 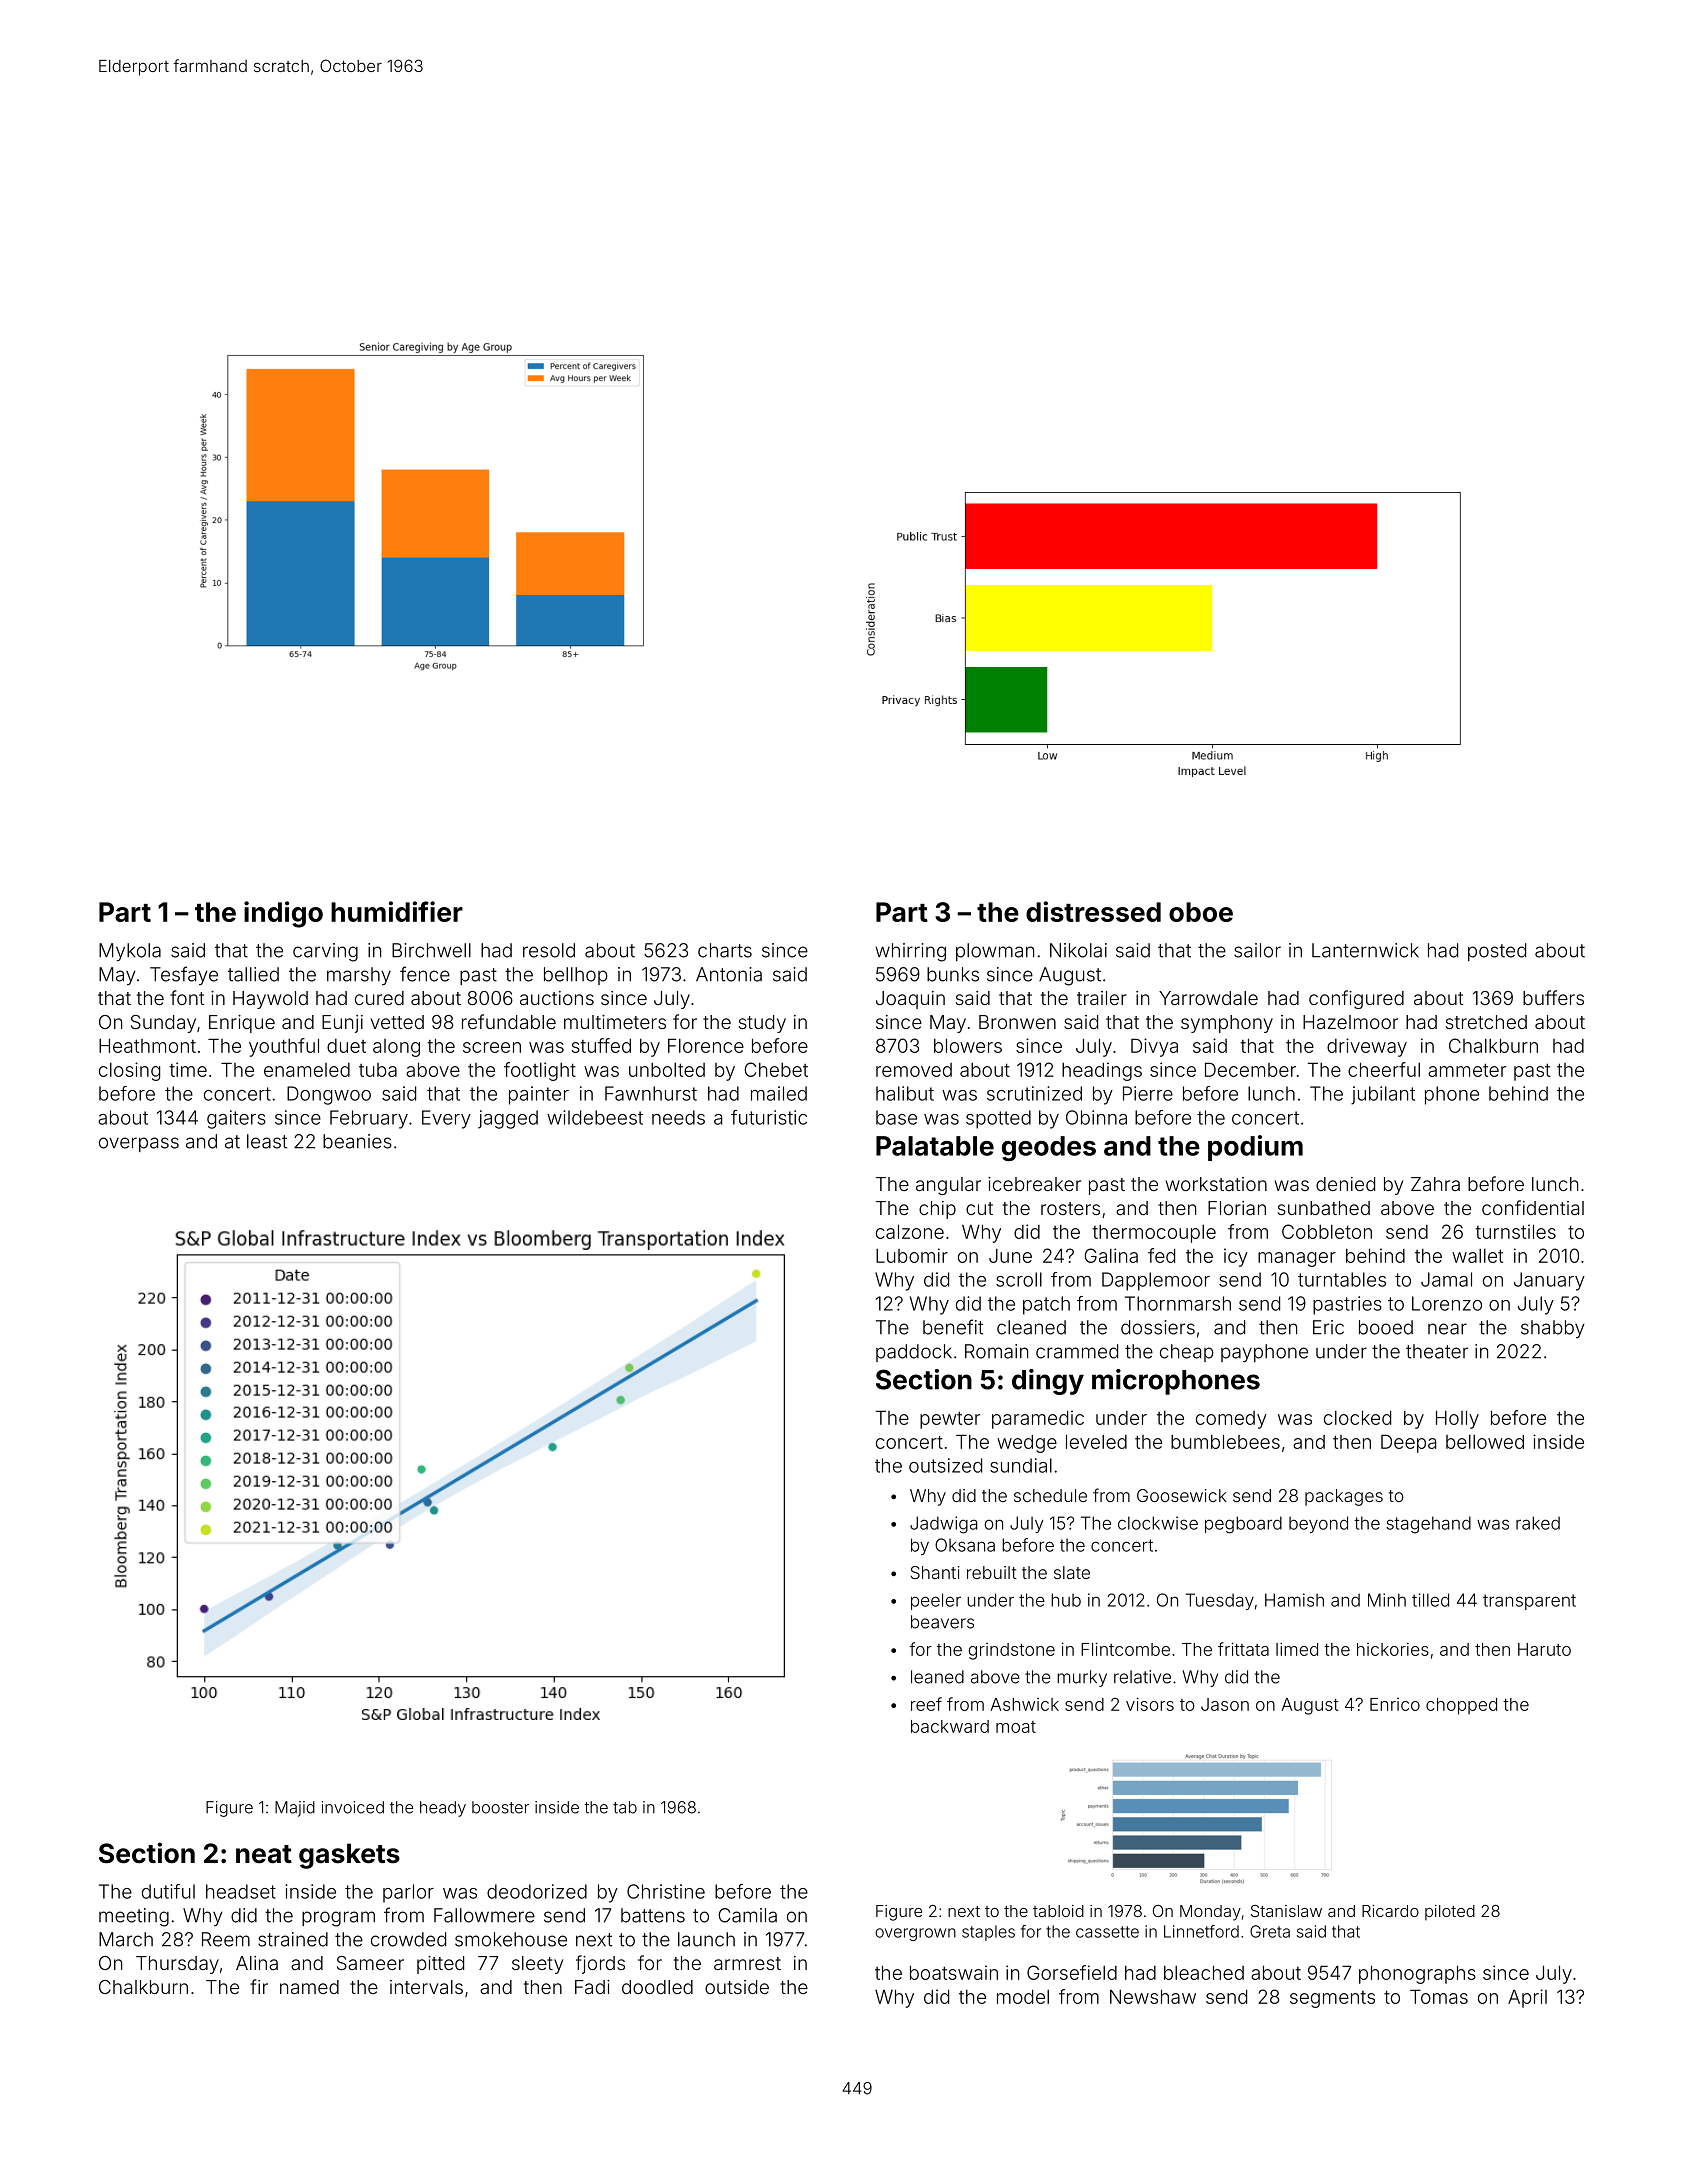 What do you see at coordinates (1023, 1996) in the page?
I see `model` at bounding box center [1023, 1996].
